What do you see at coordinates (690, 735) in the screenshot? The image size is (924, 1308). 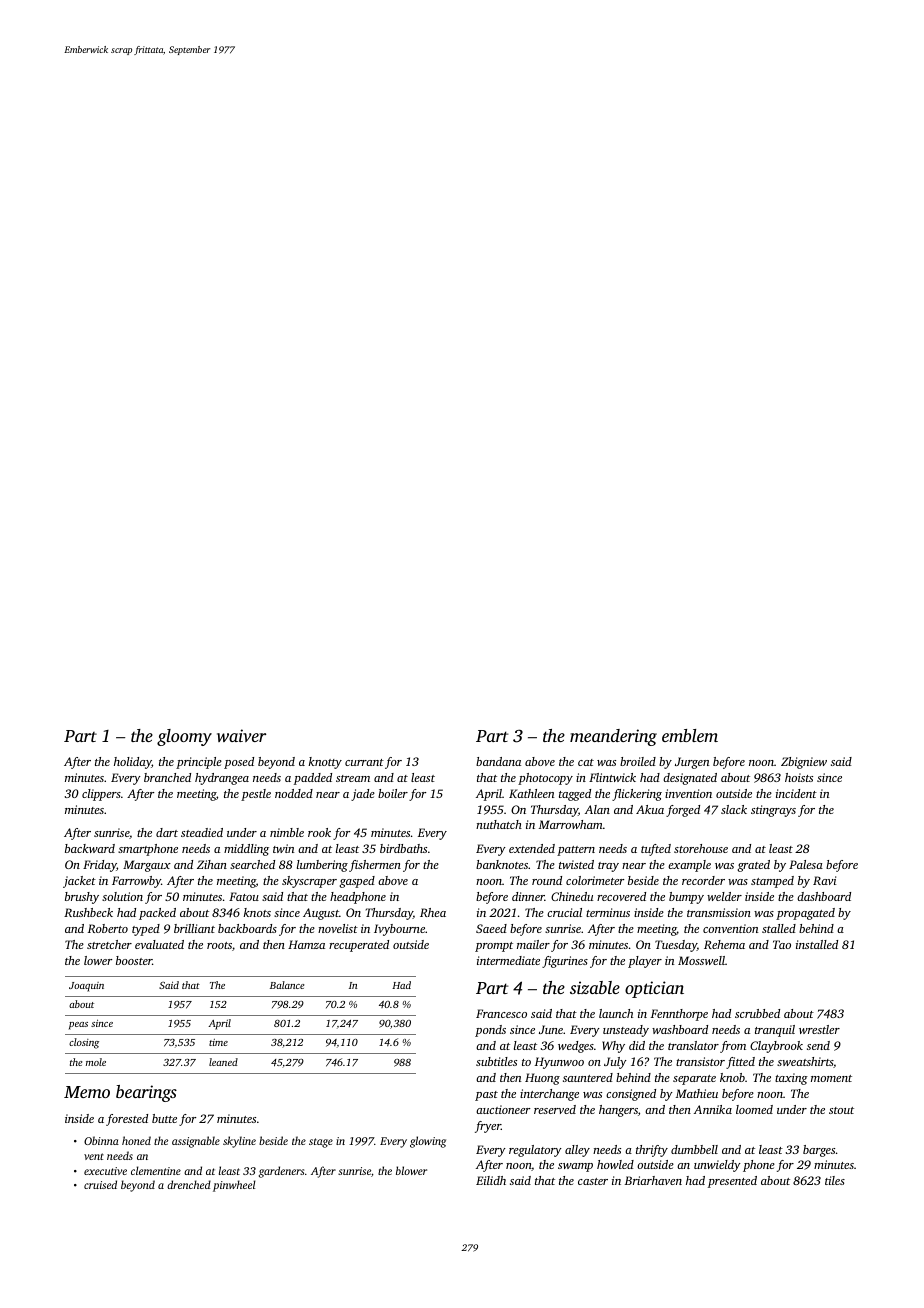 I see `emblem` at bounding box center [690, 735].
